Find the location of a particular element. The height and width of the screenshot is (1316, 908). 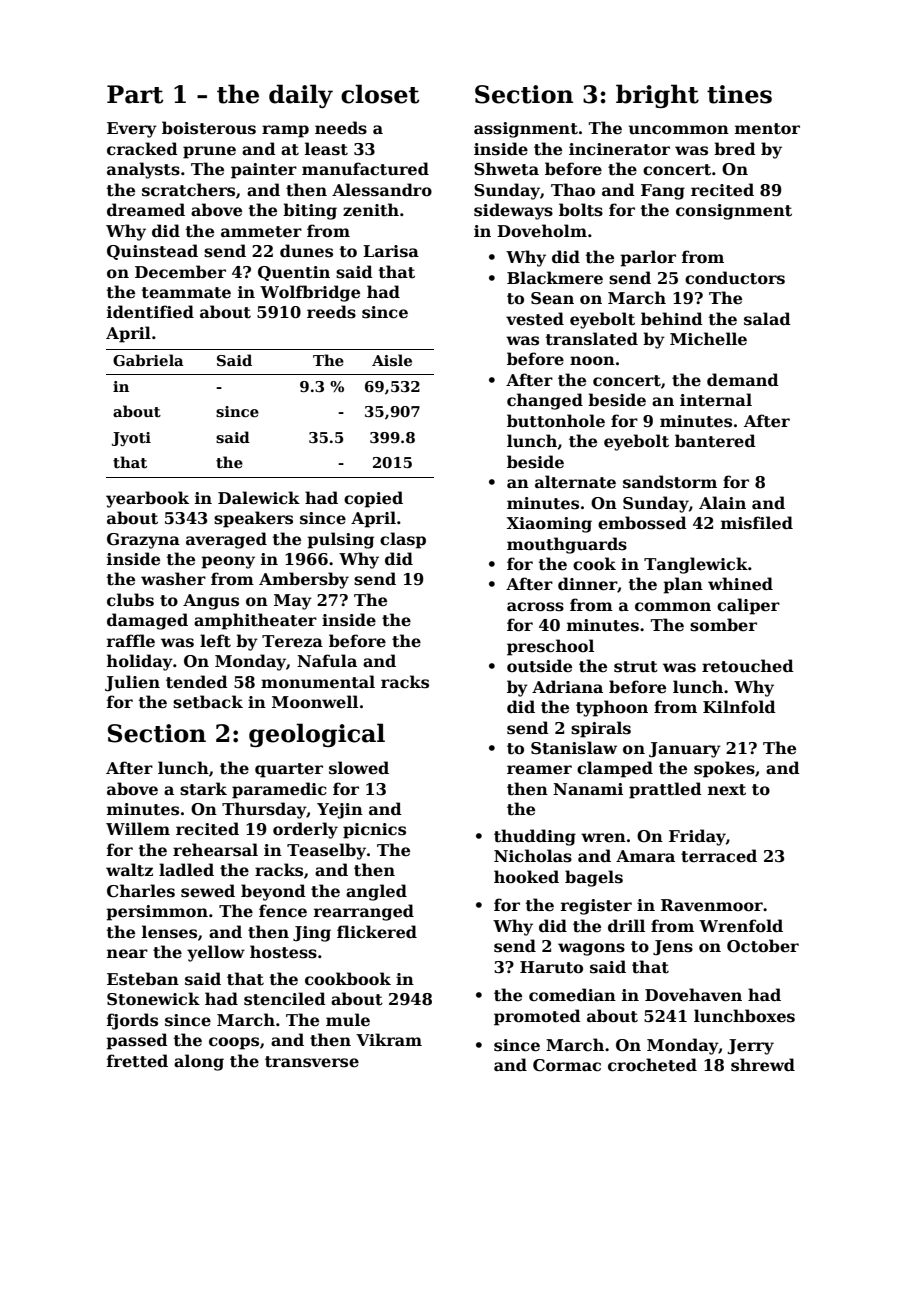

left is located at coordinates (215, 641).
